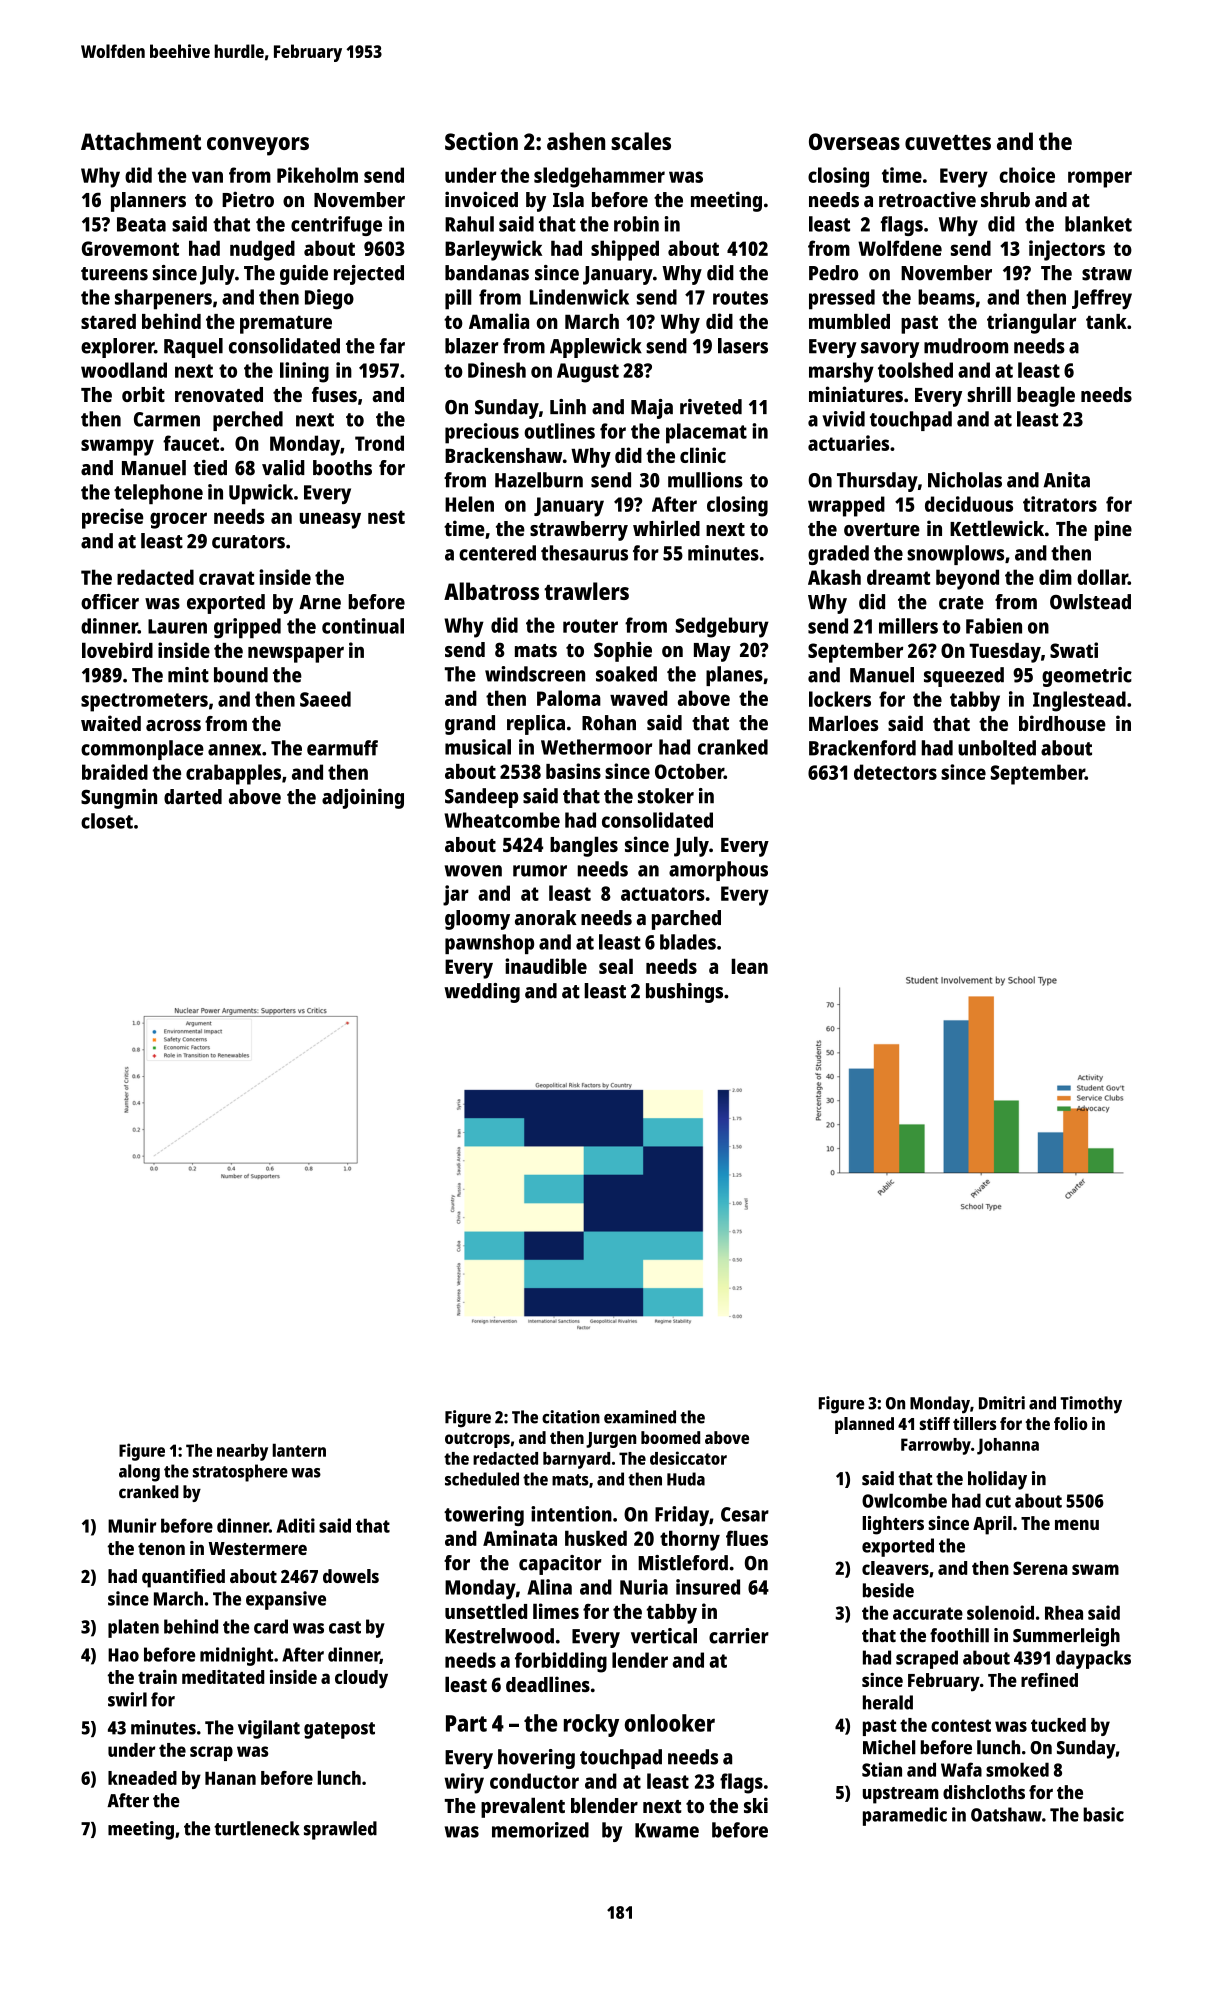  I want to click on stratosphere, so click(240, 1473).
